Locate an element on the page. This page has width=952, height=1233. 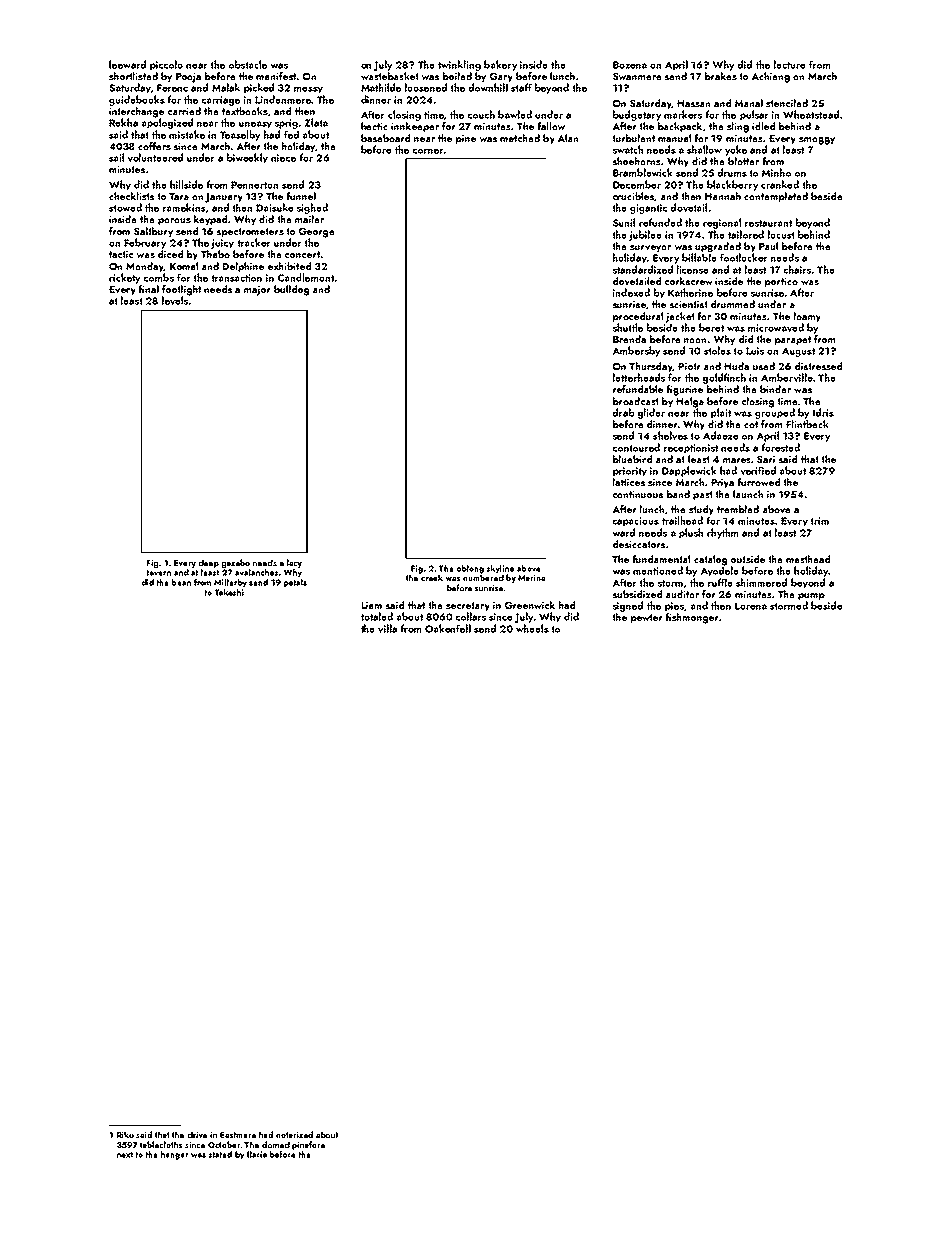
pinafore is located at coordinates (308, 1145).
